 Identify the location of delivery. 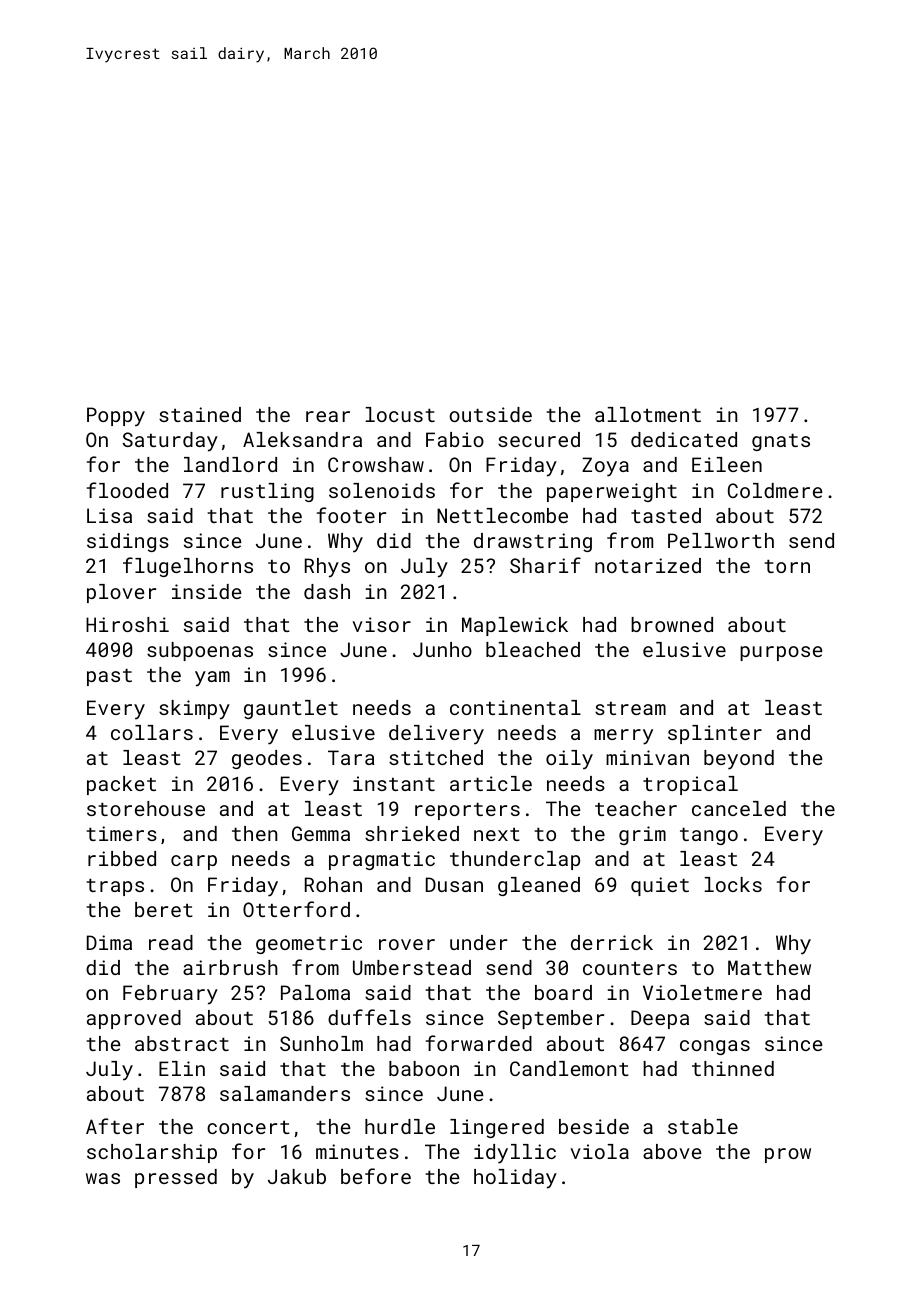
(436, 735).
